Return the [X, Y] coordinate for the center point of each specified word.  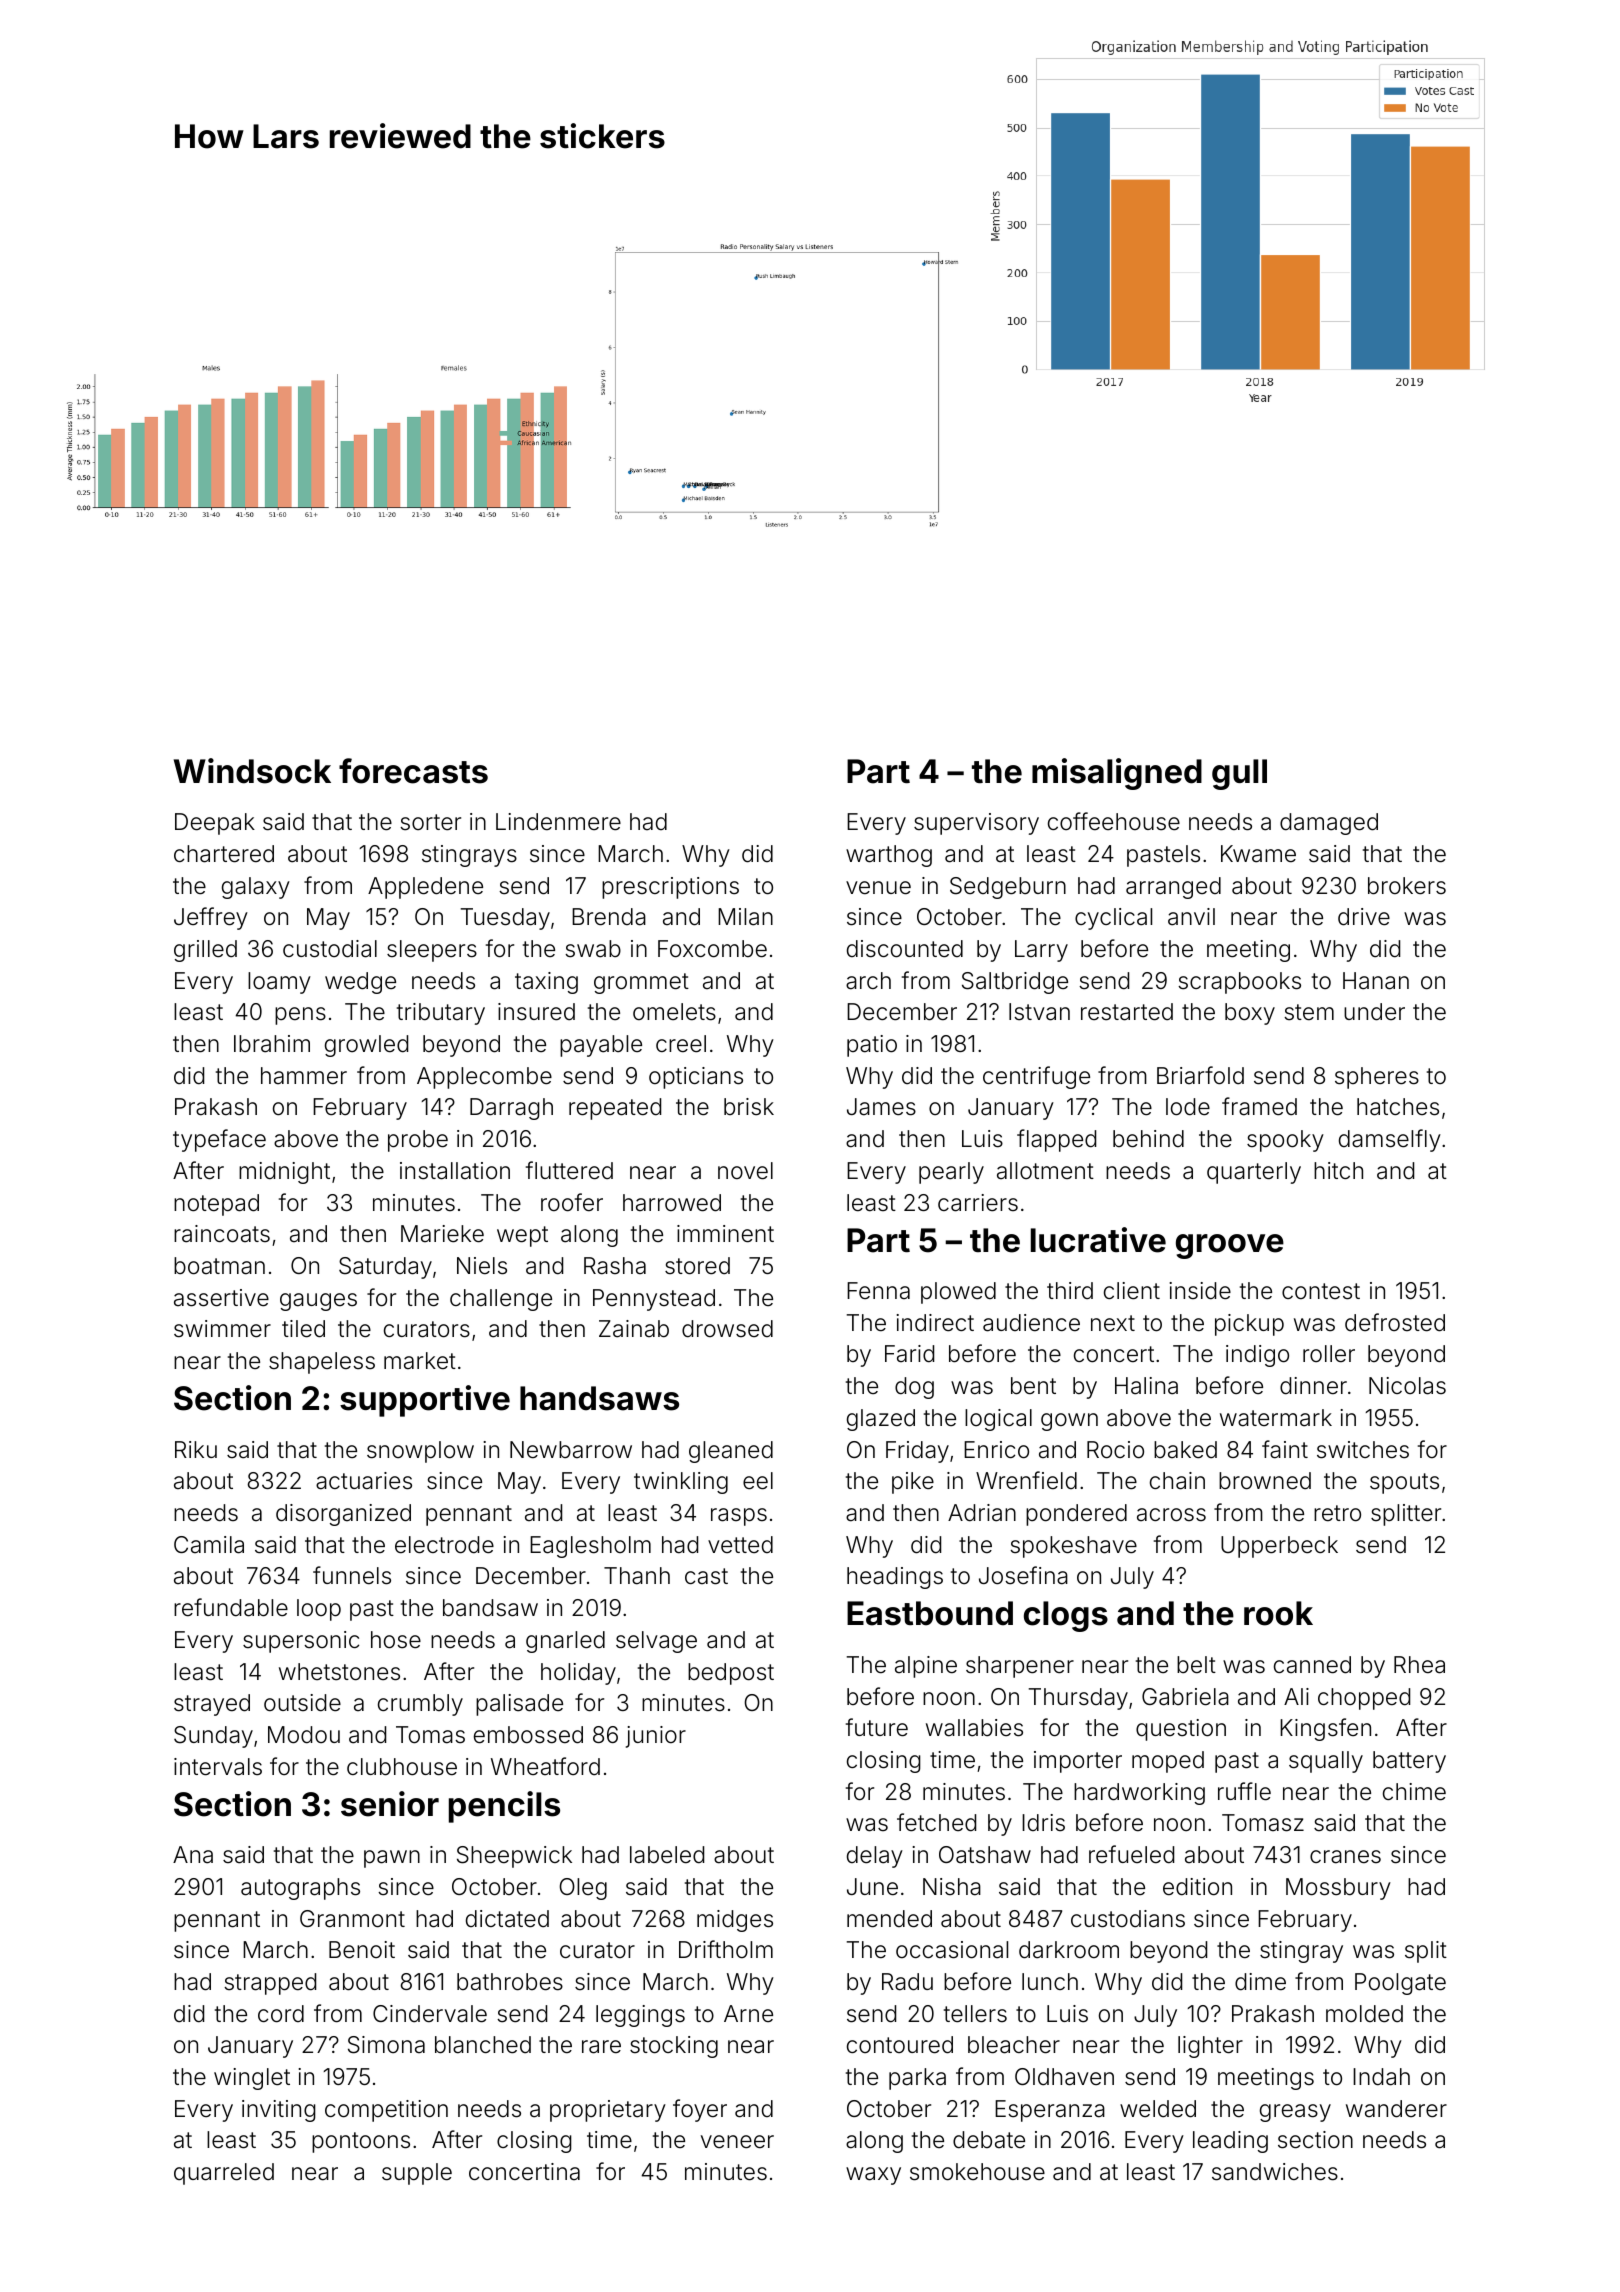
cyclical [1113, 919]
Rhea [1419, 1665]
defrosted [1395, 1322]
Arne [748, 2013]
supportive [425, 1401]
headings [895, 1578]
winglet [252, 2079]
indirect [935, 1323]
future [877, 1727]
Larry [1041, 951]
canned [1312, 1665]
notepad [216, 1205]
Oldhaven [1064, 2077]
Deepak [215, 824]
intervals [218, 1767]
